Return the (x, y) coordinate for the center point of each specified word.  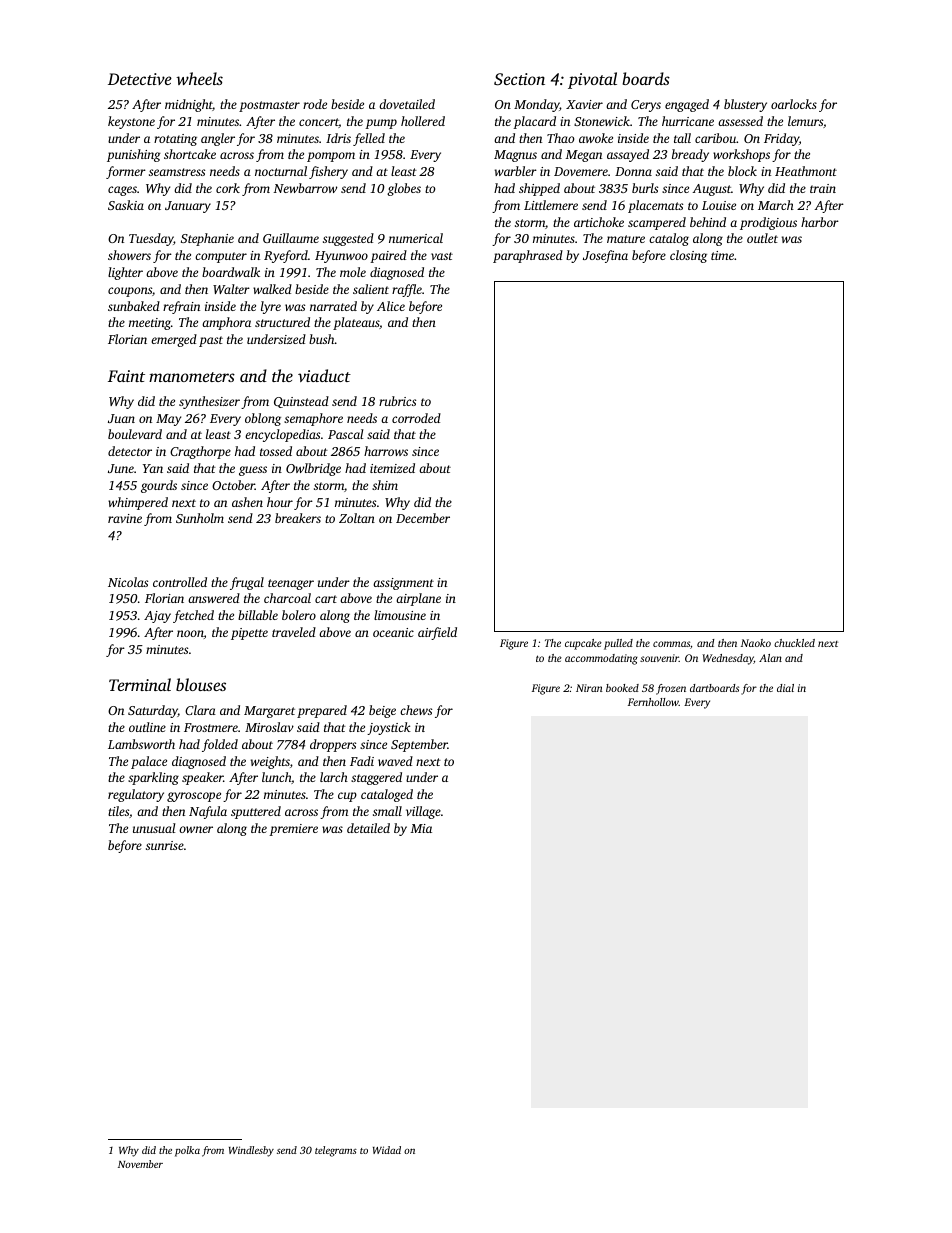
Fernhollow (653, 702)
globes (404, 189)
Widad (387, 1150)
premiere (293, 830)
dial (785, 688)
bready (690, 155)
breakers (298, 518)
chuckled (794, 643)
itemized (392, 468)
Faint (126, 376)
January (188, 207)
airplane (418, 599)
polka (187, 1151)
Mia (421, 828)
